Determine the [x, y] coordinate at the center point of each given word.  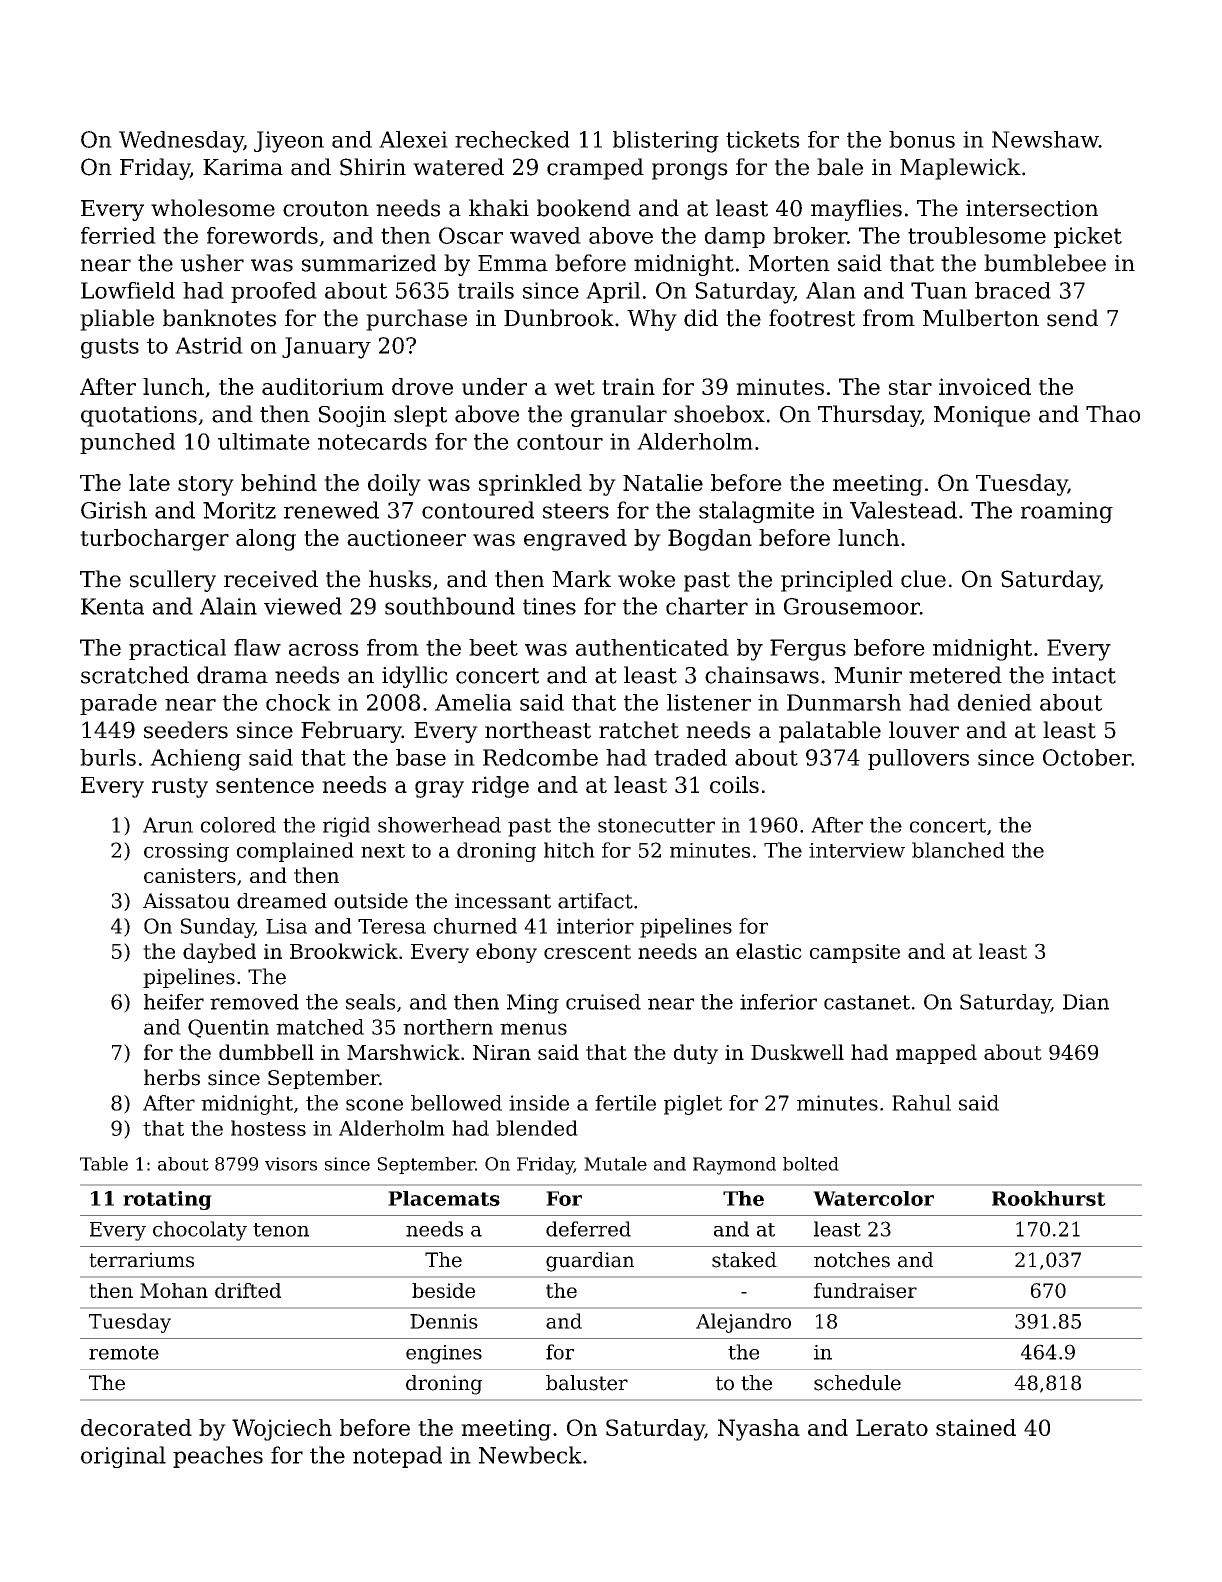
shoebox [719, 414]
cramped [595, 169]
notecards [372, 441]
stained [976, 1427]
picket [1088, 237]
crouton [326, 209]
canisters [190, 875]
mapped [936, 1054]
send [1072, 318]
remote [124, 1353]
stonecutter [656, 825]
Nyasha [759, 1430]
